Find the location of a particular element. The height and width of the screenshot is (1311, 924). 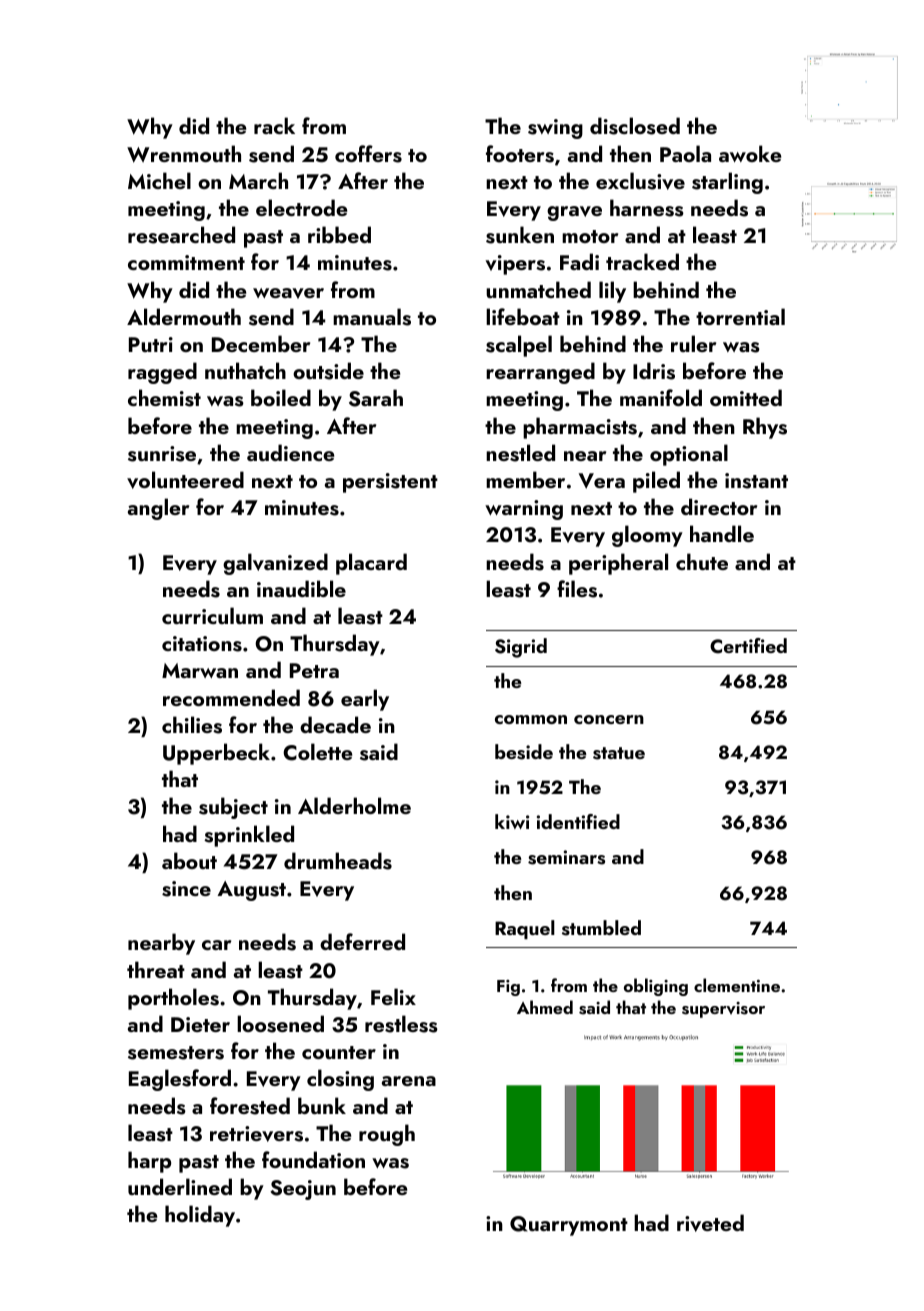

Certified is located at coordinates (748, 646).
